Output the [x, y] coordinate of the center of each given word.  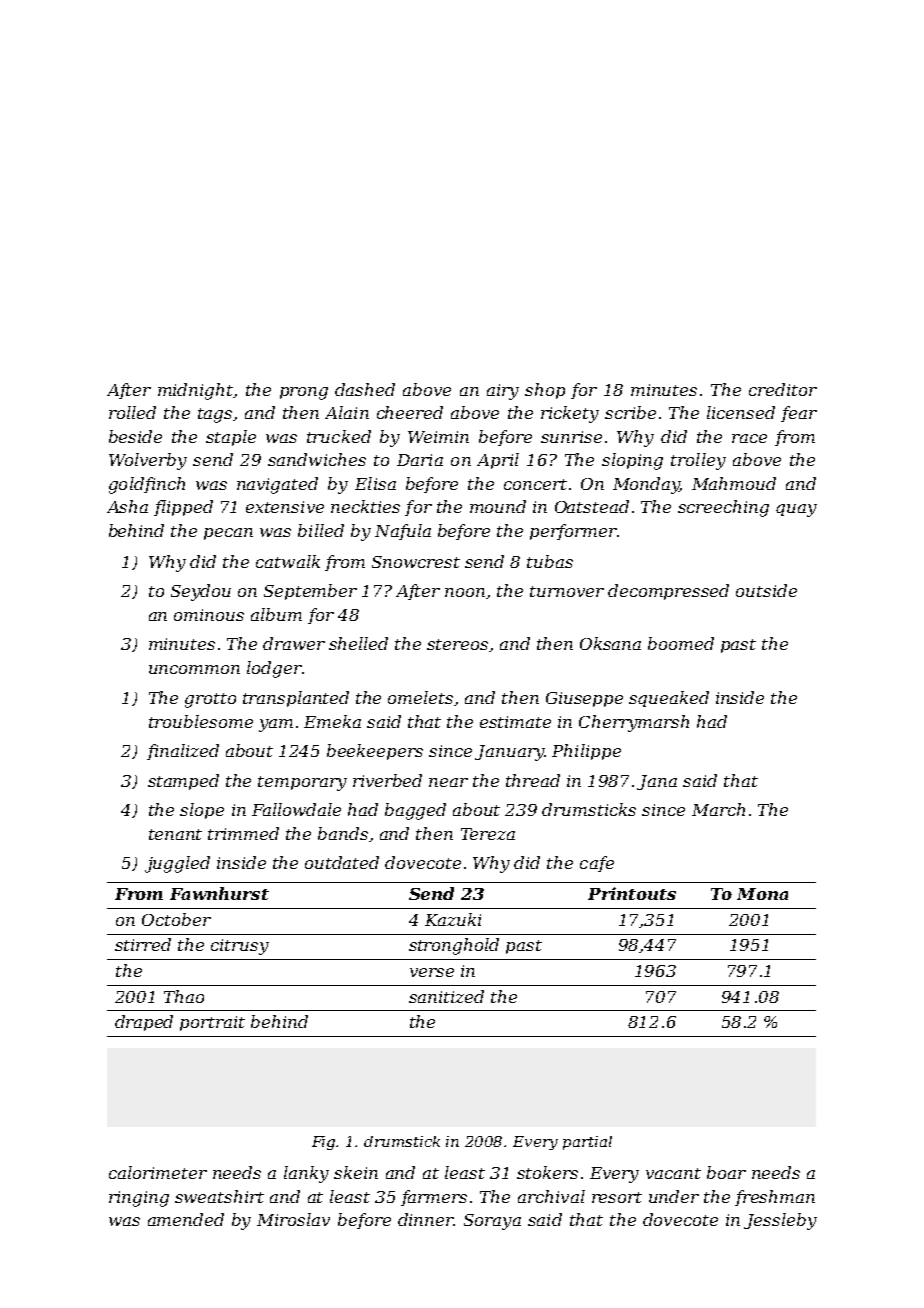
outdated [342, 862]
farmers [434, 1198]
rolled [132, 412]
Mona [762, 894]
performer [573, 532]
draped [144, 1023]
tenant [175, 834]
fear [799, 414]
